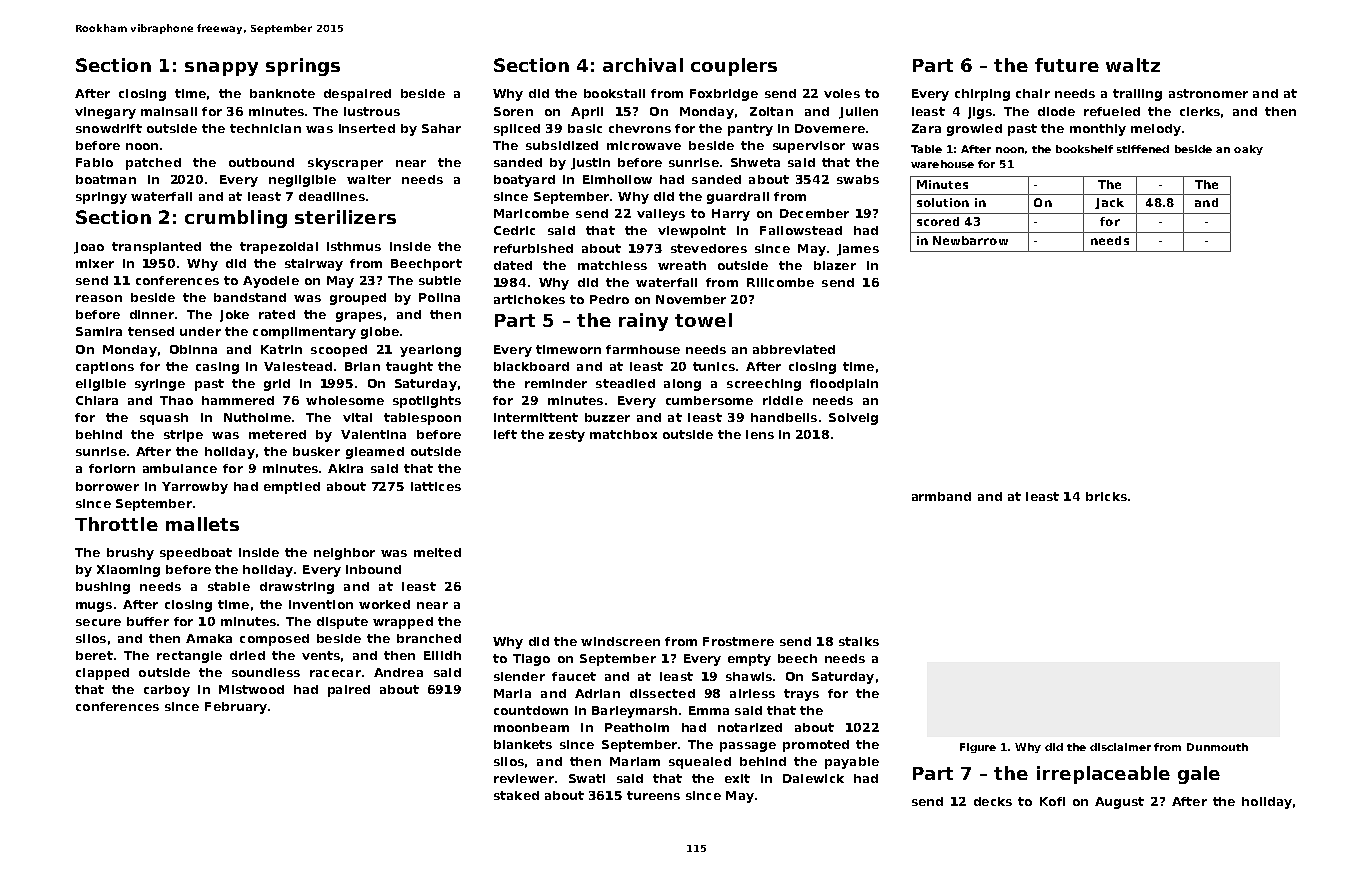 This screenshot has height=887, width=1372. What do you see at coordinates (169, 111) in the screenshot?
I see `mainsail` at bounding box center [169, 111].
